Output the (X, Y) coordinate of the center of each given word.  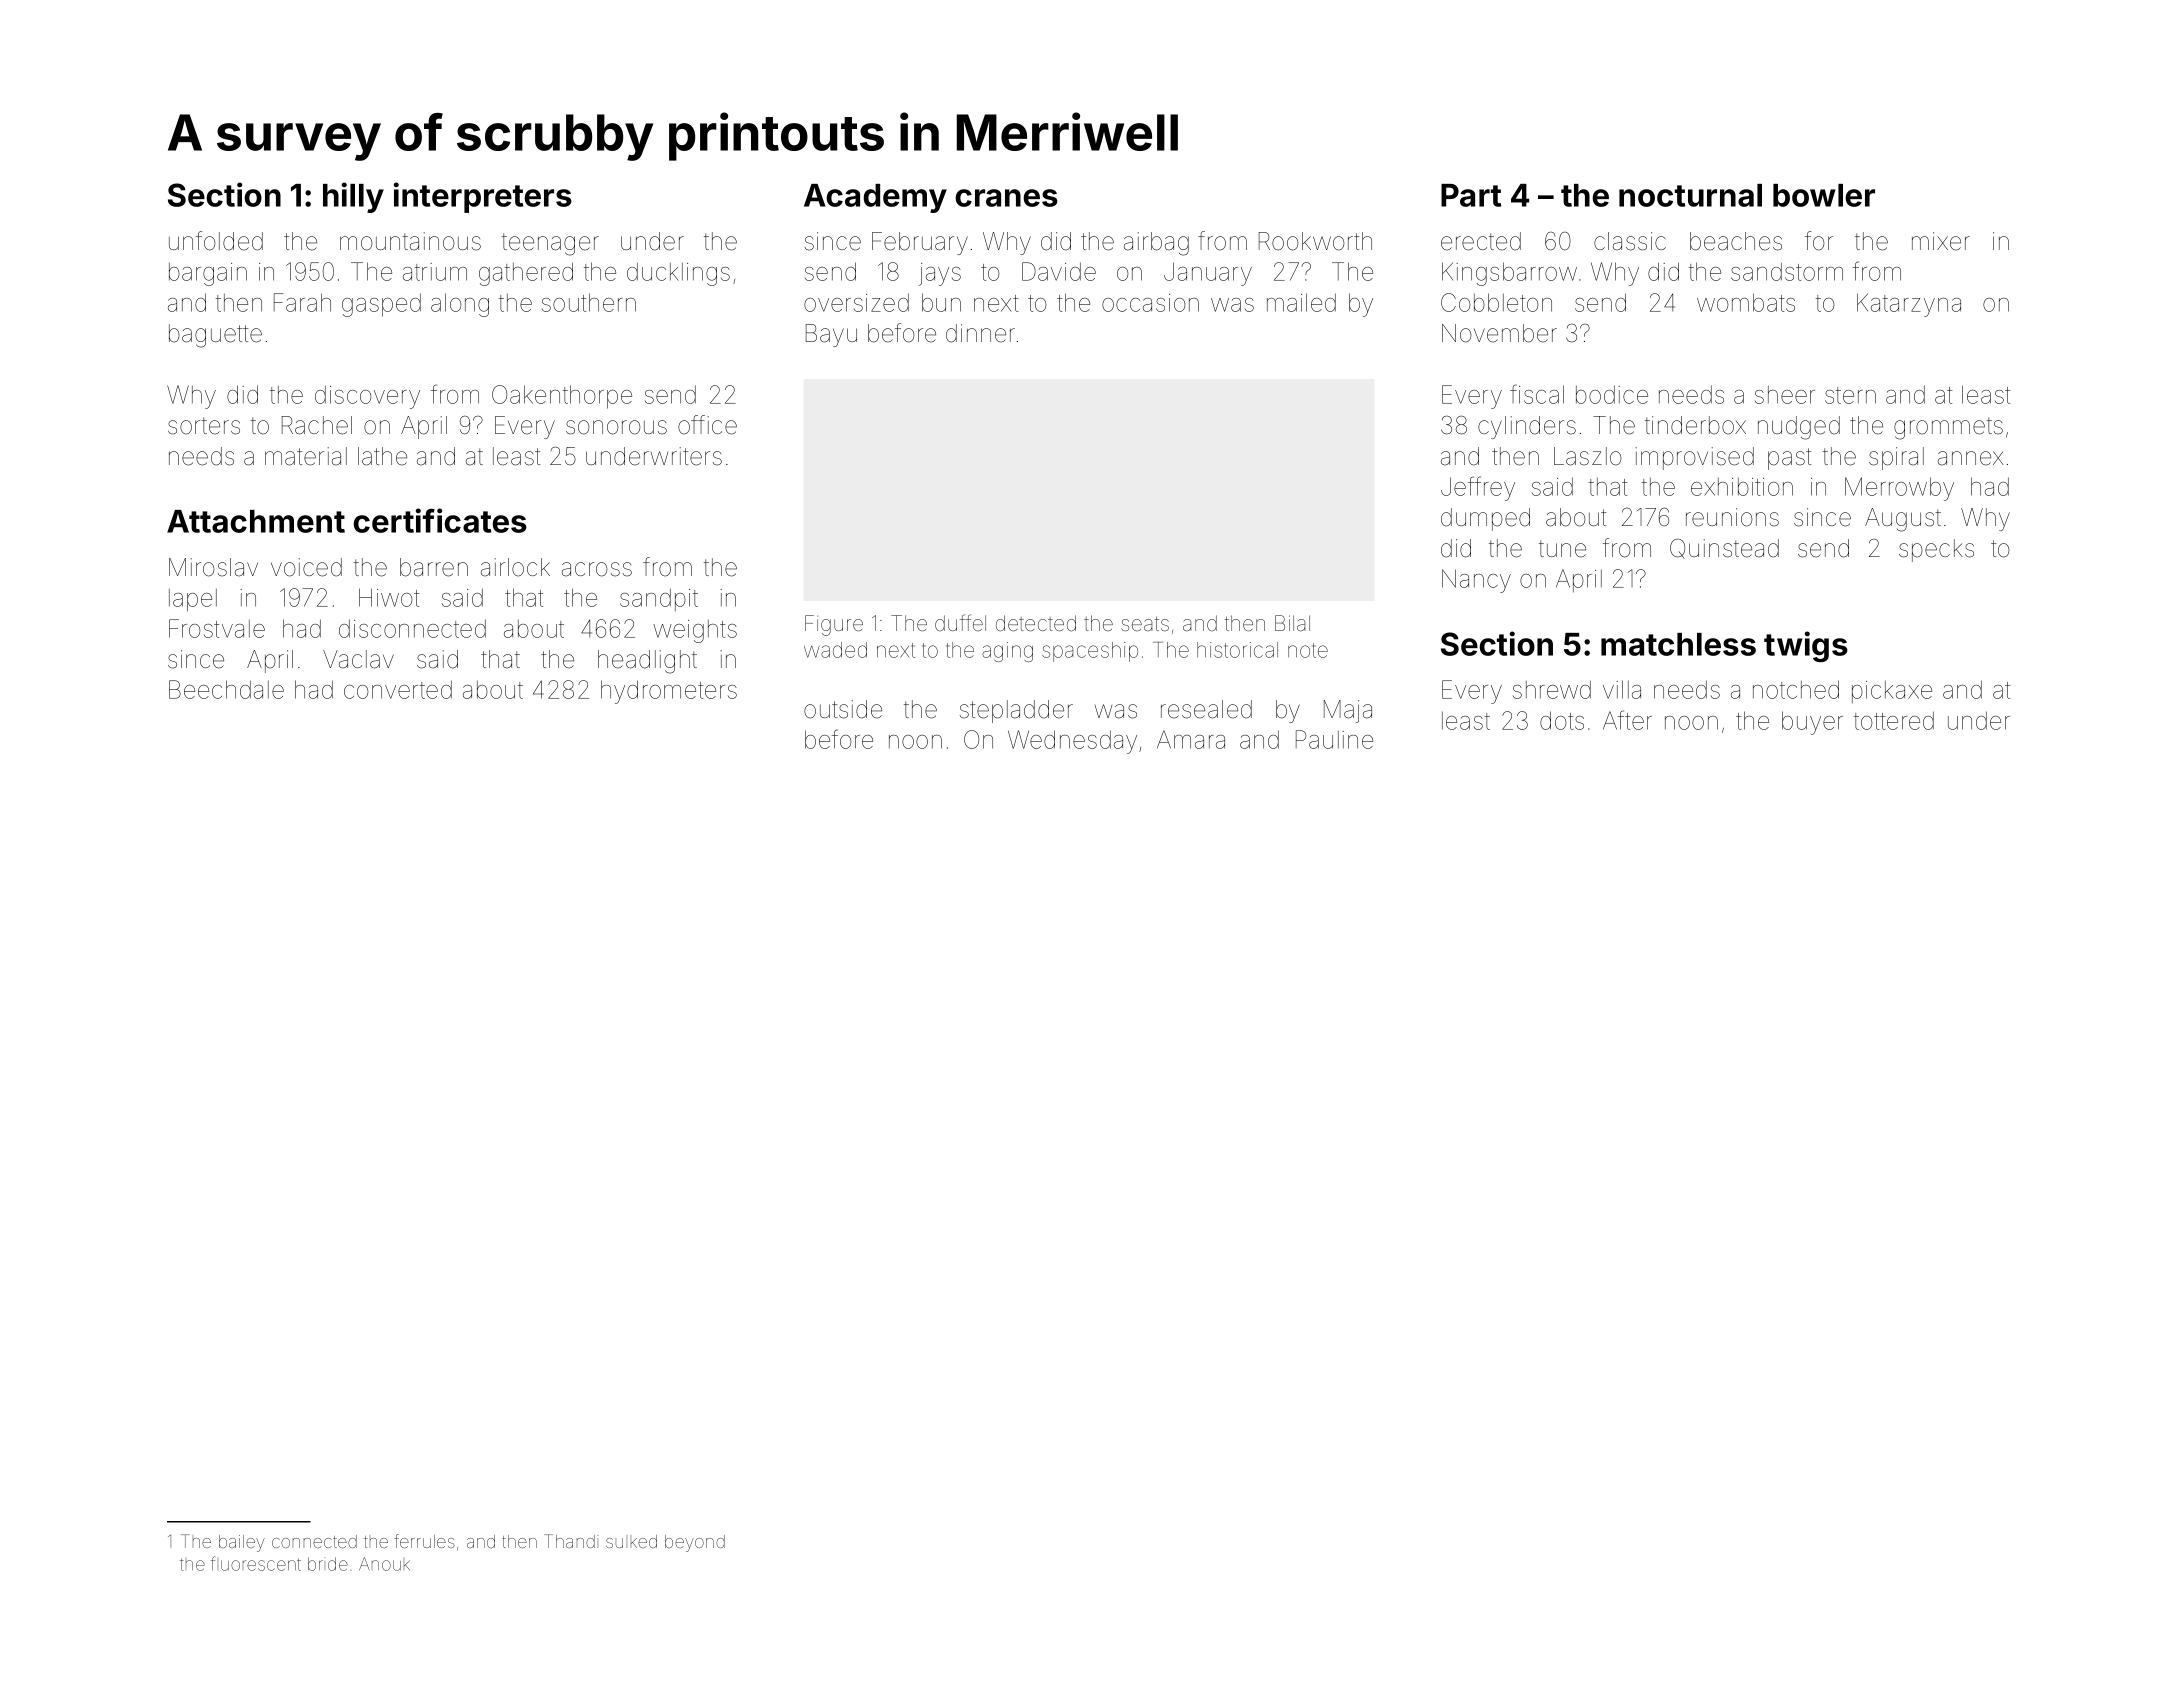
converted (398, 690)
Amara (1191, 739)
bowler (1824, 195)
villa (1622, 689)
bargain (208, 274)
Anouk (384, 1564)
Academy (875, 198)
